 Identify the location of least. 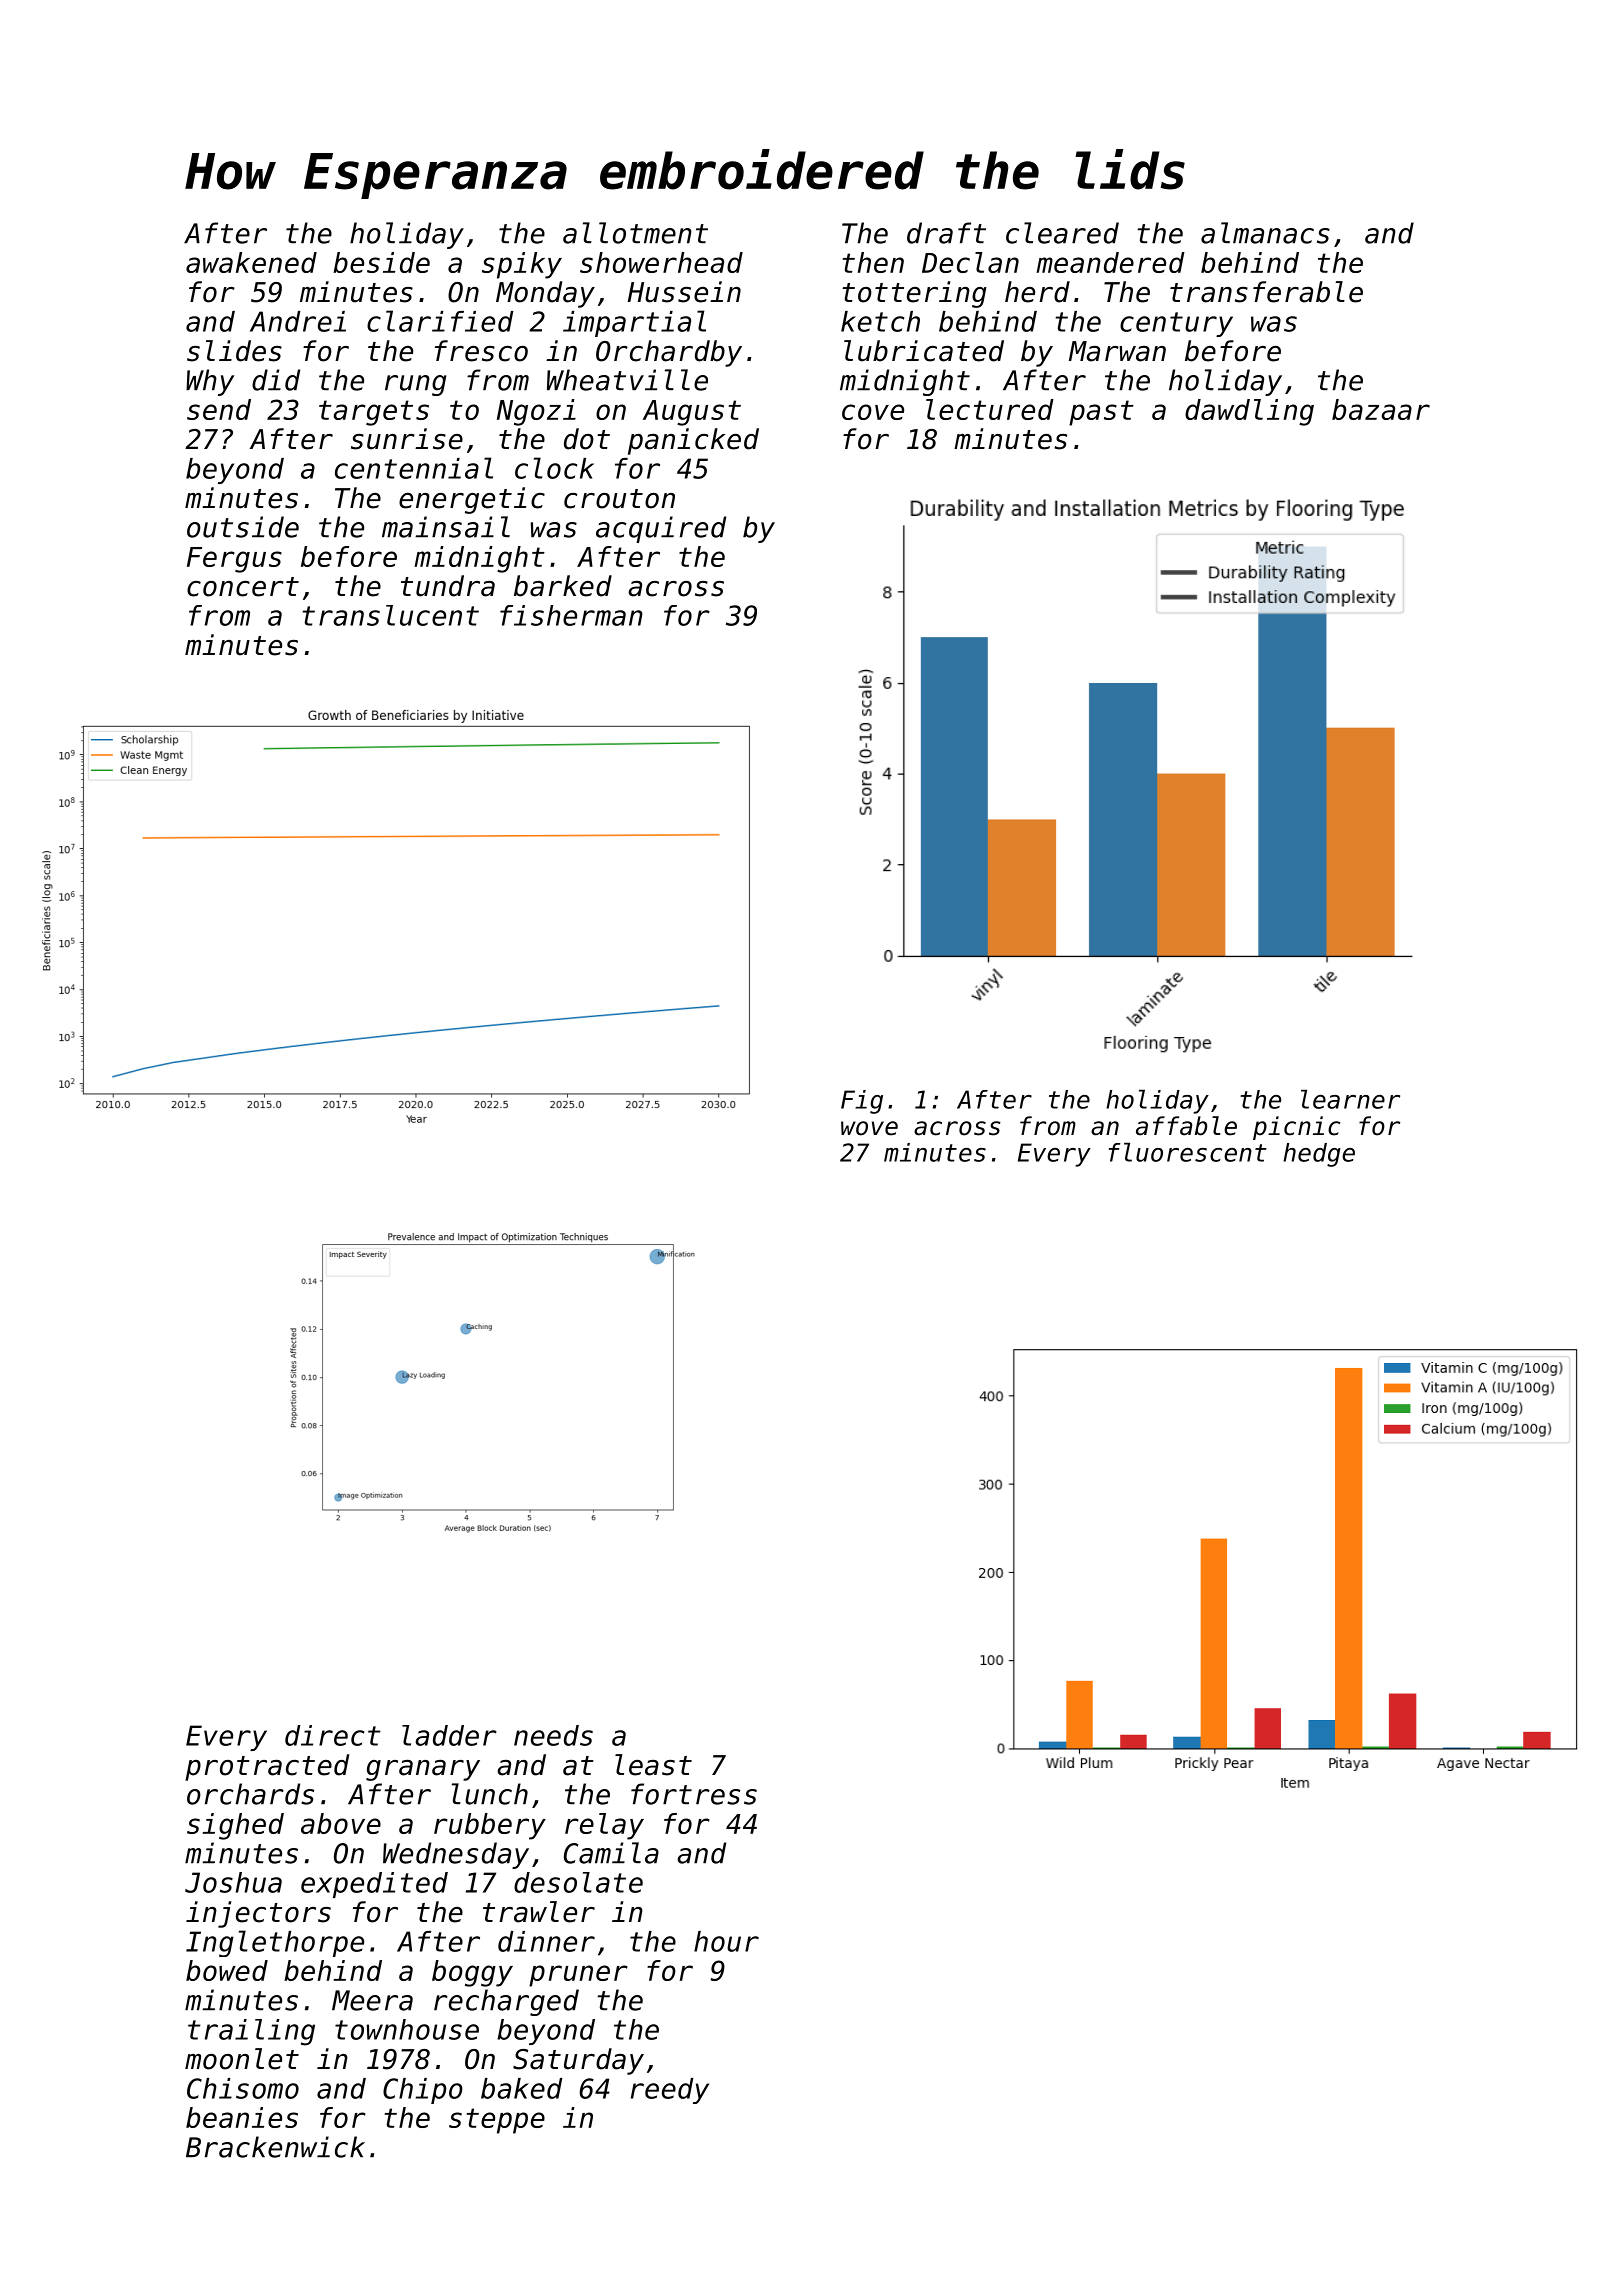
(653, 1765).
